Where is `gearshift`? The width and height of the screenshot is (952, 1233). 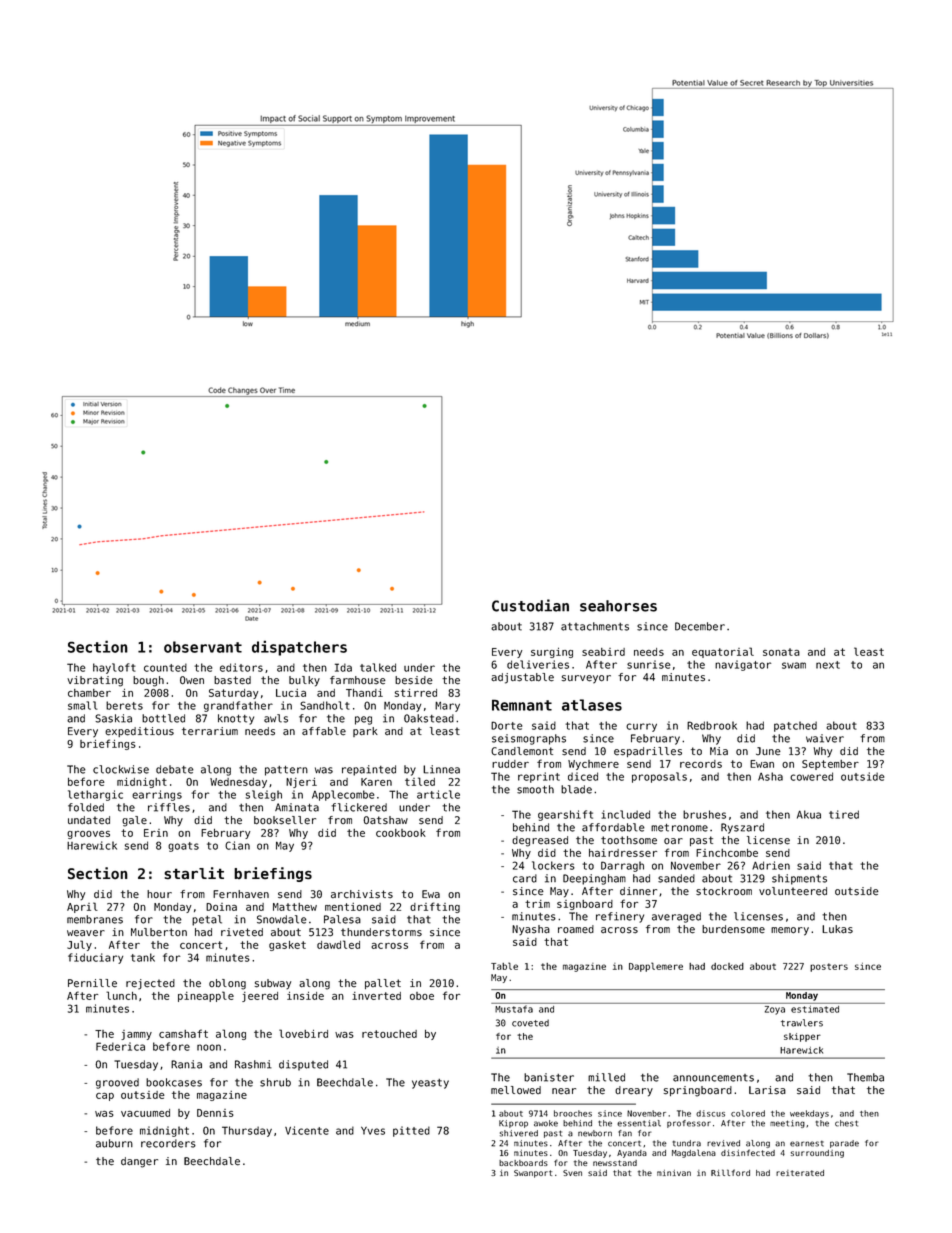
gearshift is located at coordinates (565, 815).
